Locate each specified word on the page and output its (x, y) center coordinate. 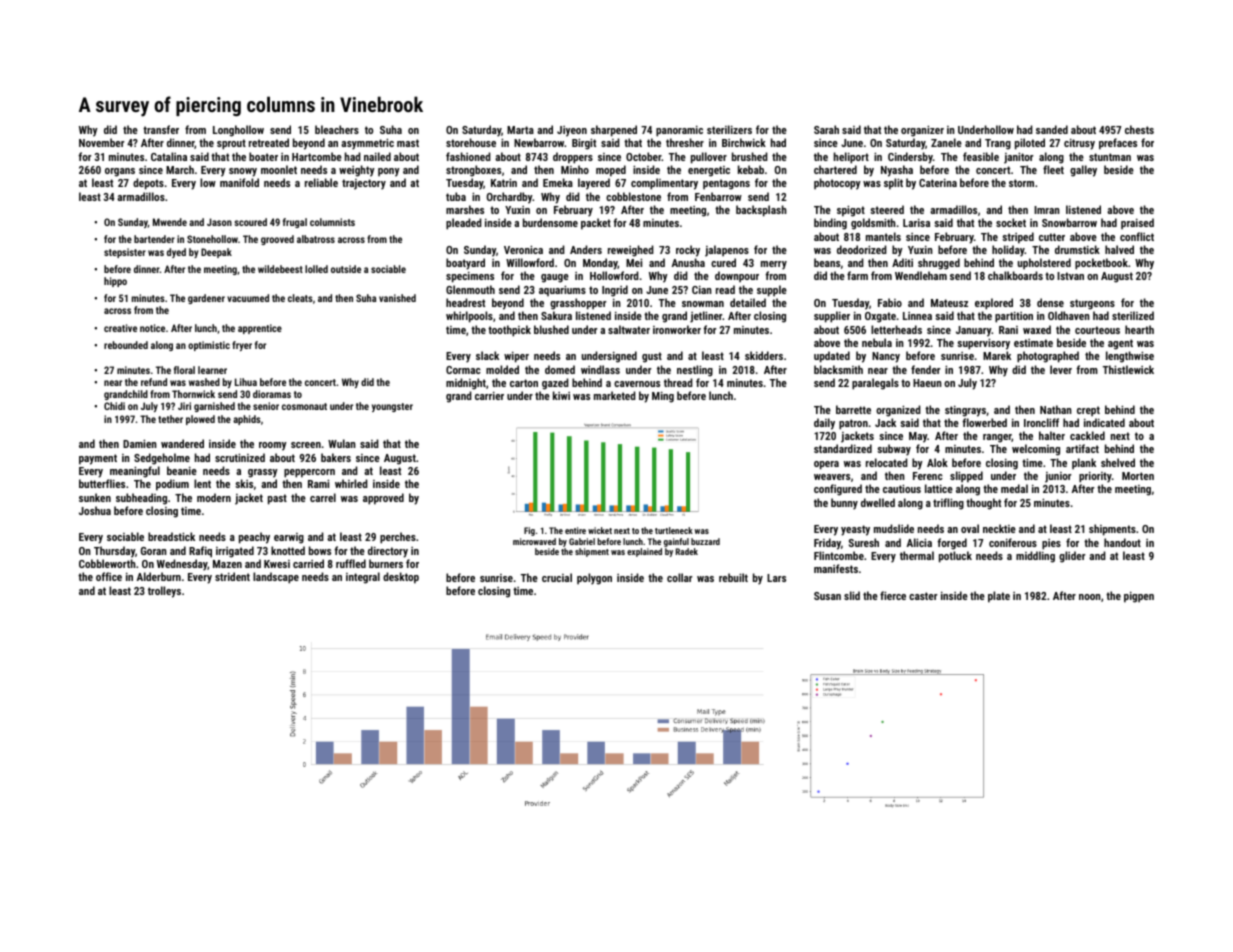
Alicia (919, 542)
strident (232, 576)
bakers (336, 457)
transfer (161, 129)
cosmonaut (304, 406)
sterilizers (729, 129)
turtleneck (674, 530)
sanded (1052, 129)
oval (970, 528)
